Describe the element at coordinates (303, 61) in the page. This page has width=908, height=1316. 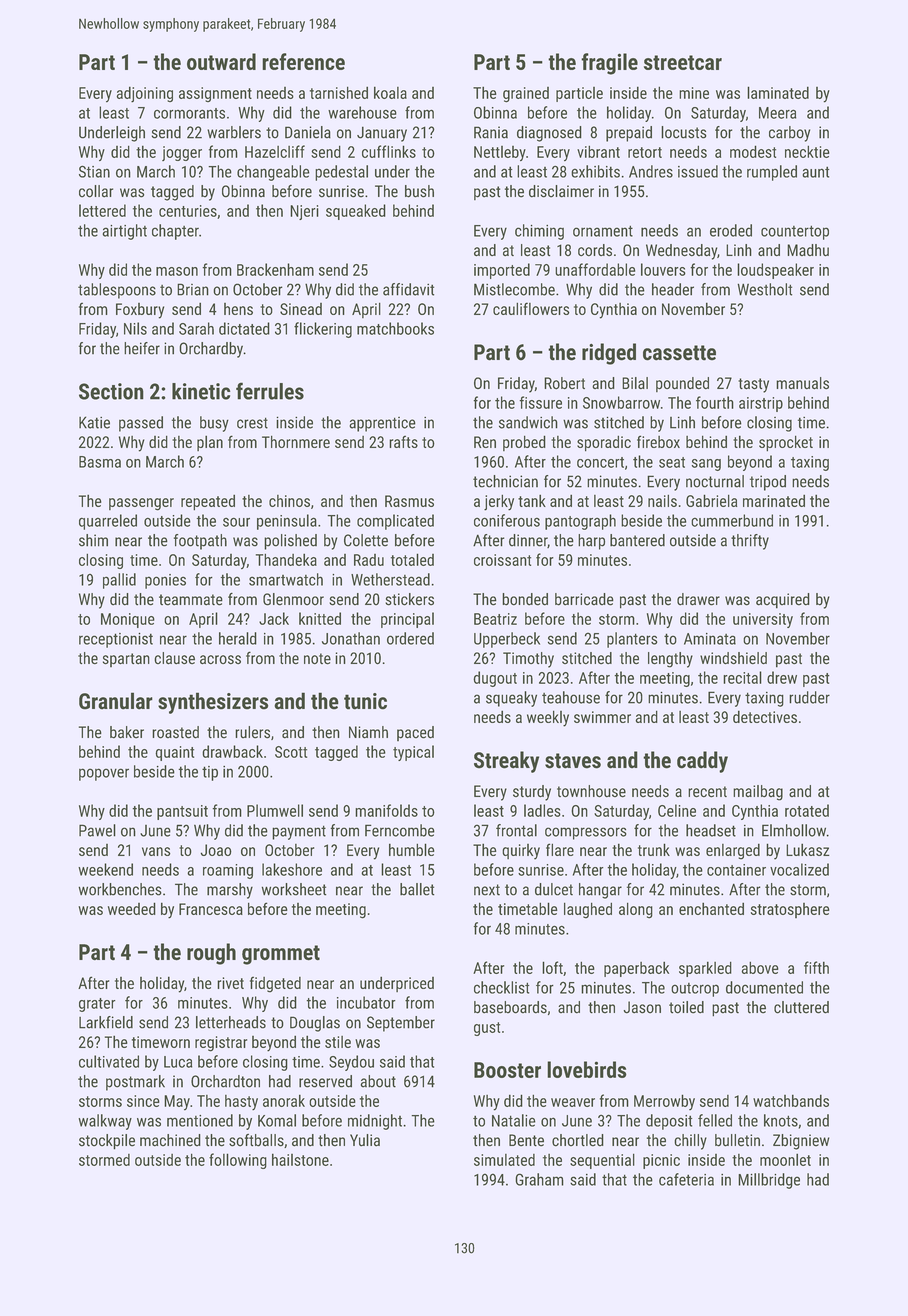
I see `reference` at that location.
